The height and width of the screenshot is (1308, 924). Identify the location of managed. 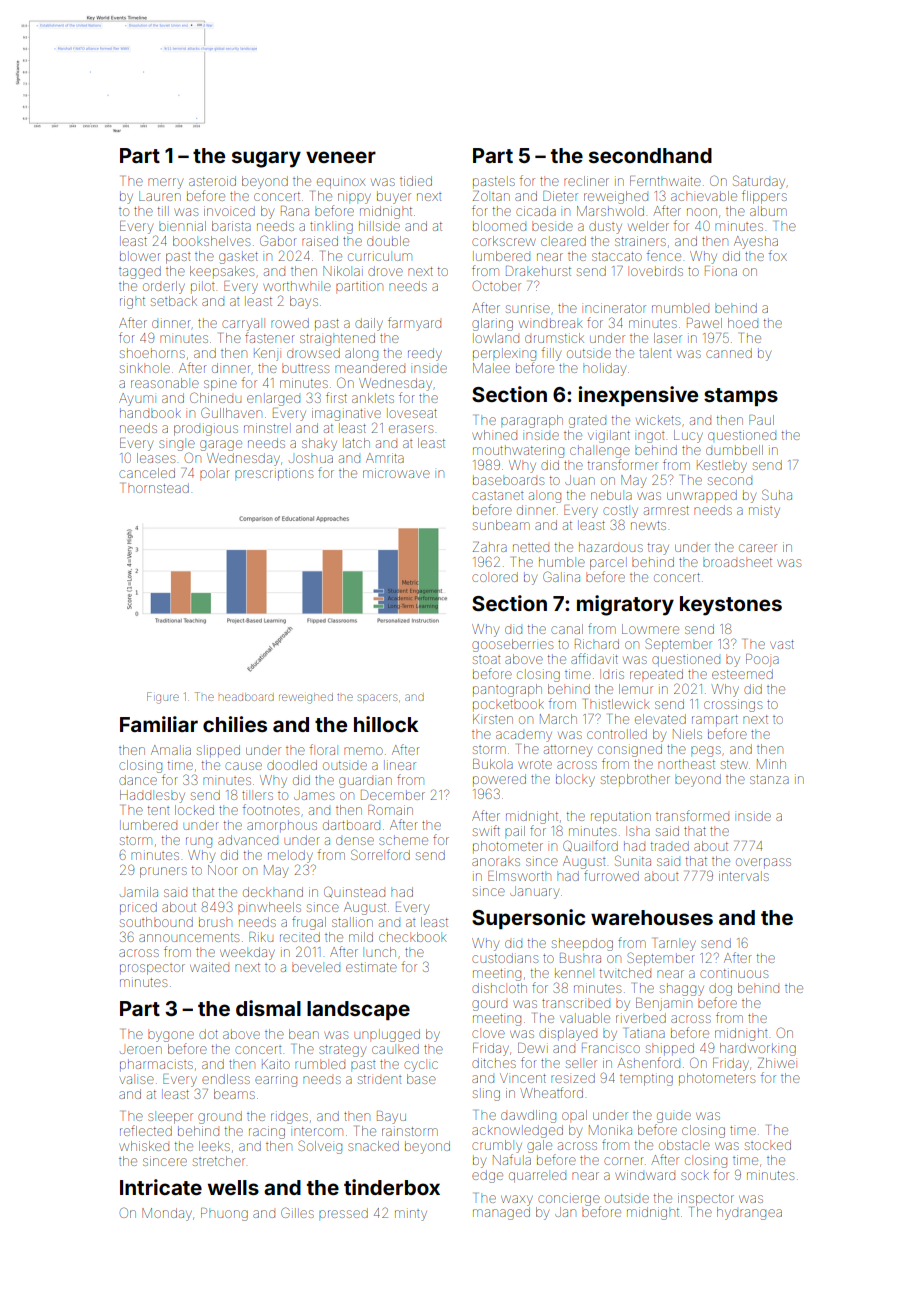
(501, 1213).
